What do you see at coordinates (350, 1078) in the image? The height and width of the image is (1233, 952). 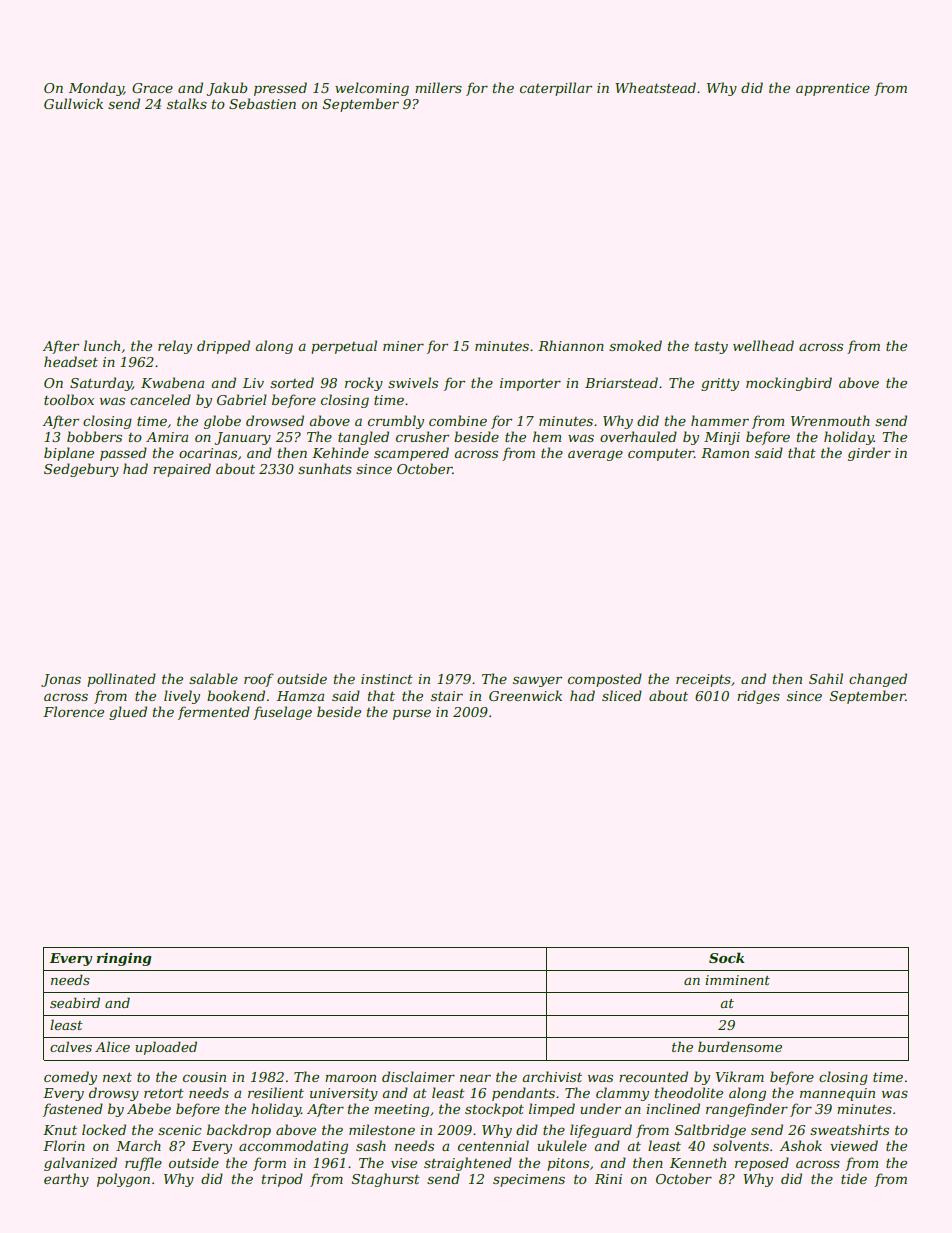 I see `maroon` at bounding box center [350, 1078].
